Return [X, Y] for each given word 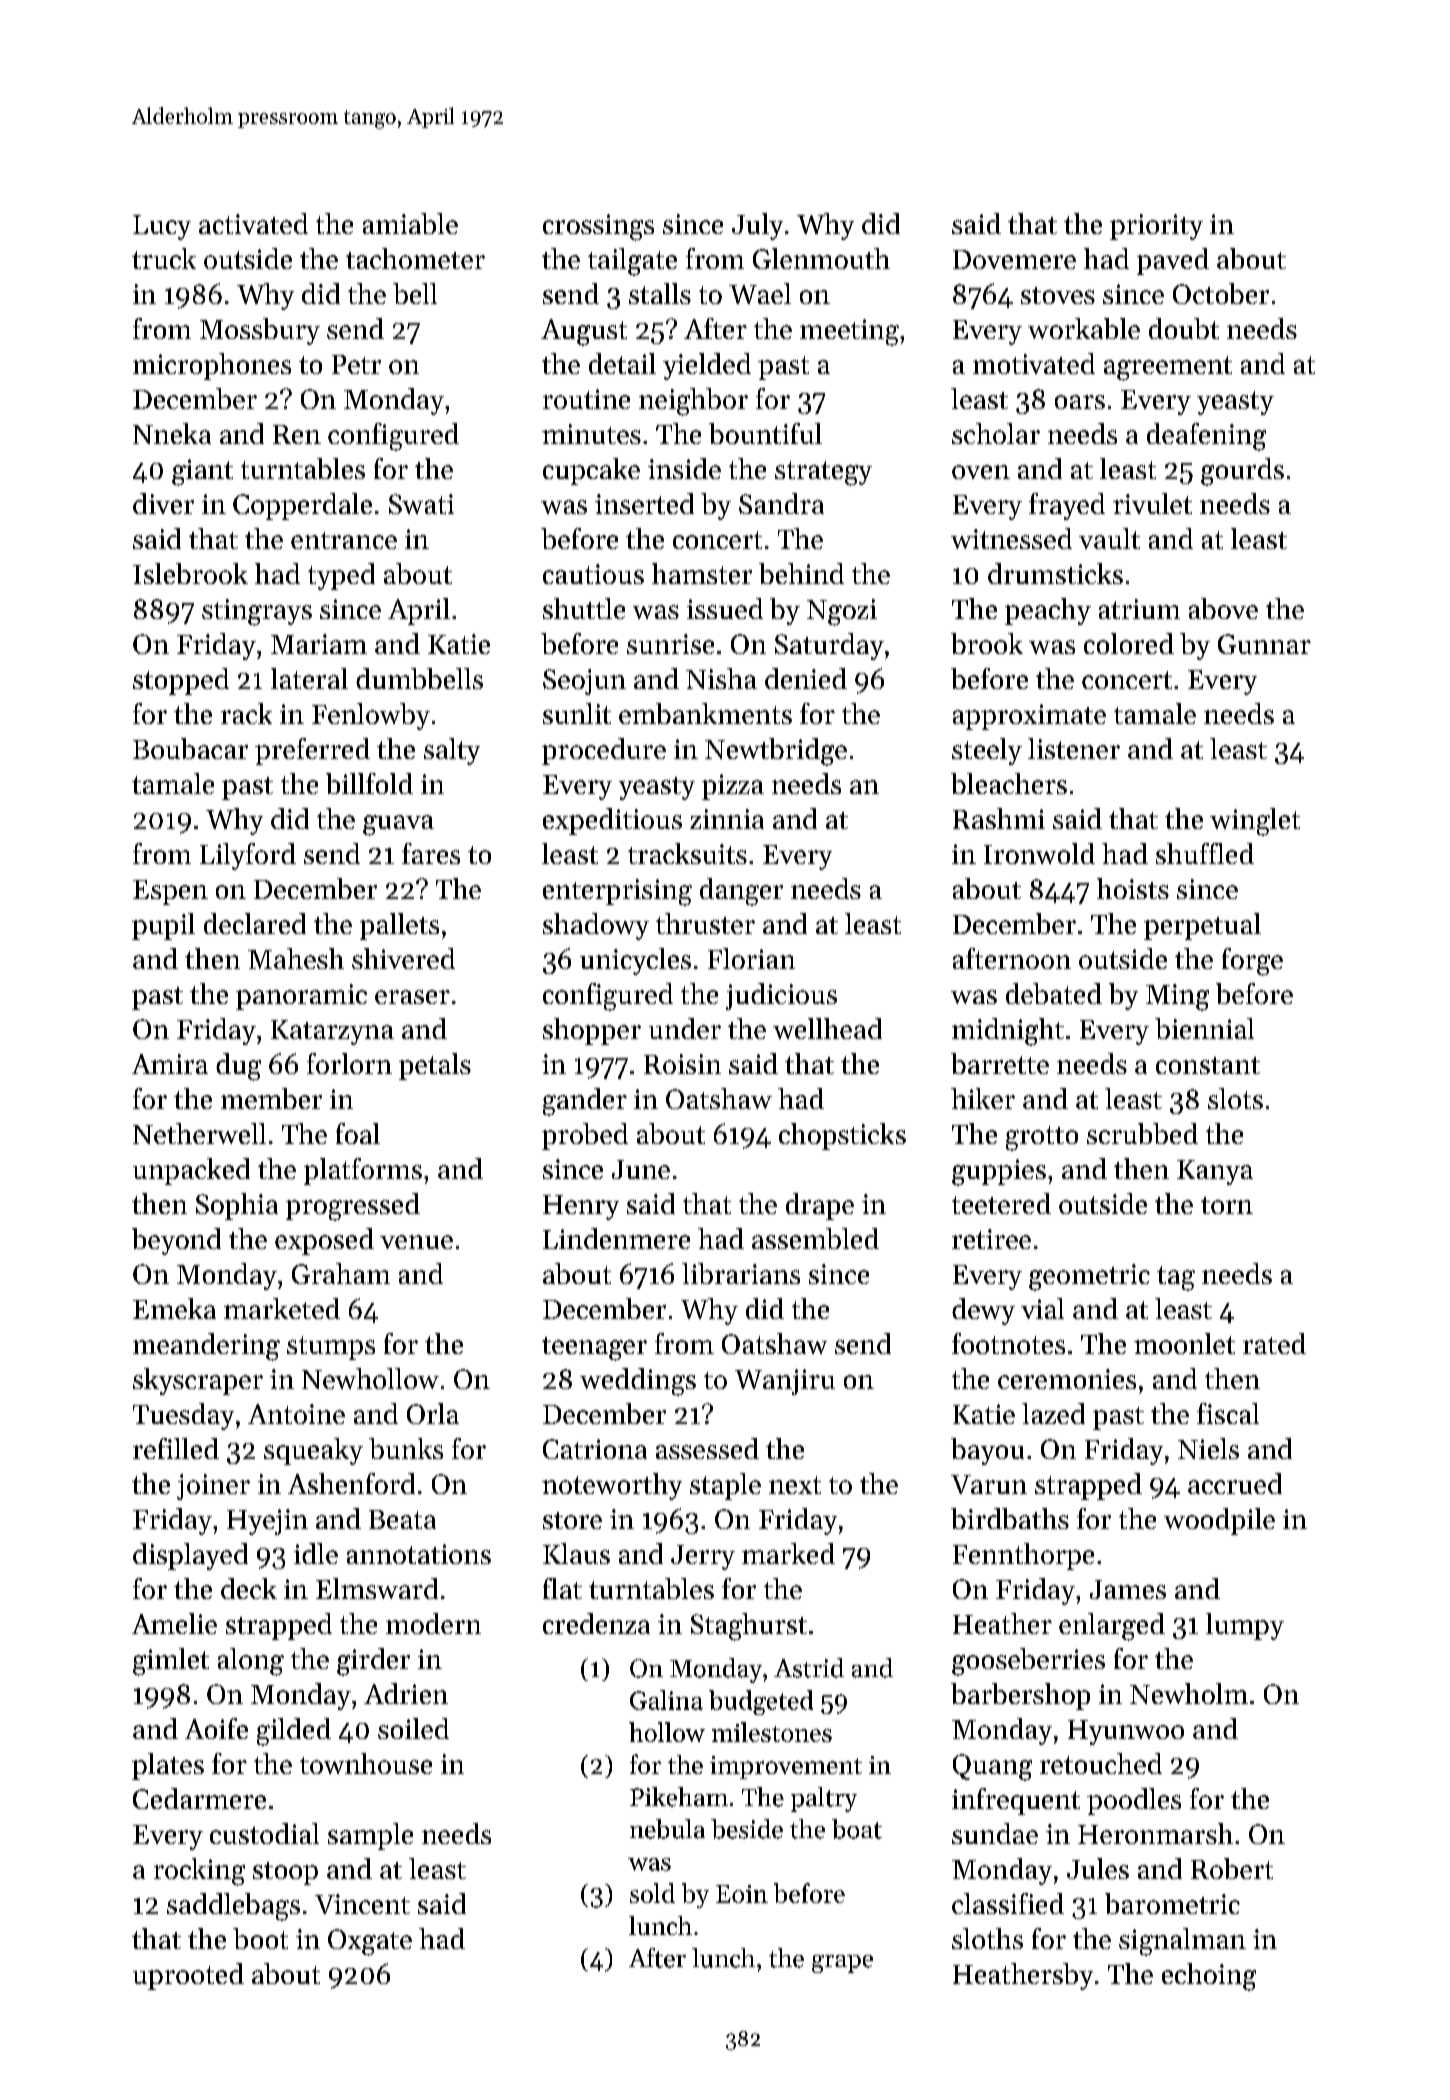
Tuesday [183, 1416]
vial [1042, 1308]
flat [562, 1588]
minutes [591, 434]
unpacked [191, 1171]
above [1223, 608]
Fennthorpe [1023, 1556]
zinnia [727, 819]
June [641, 1169]
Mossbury [260, 331]
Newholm [1189, 1693]
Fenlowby [371, 716]
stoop [285, 1873]
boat [857, 1829]
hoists [1133, 888]
